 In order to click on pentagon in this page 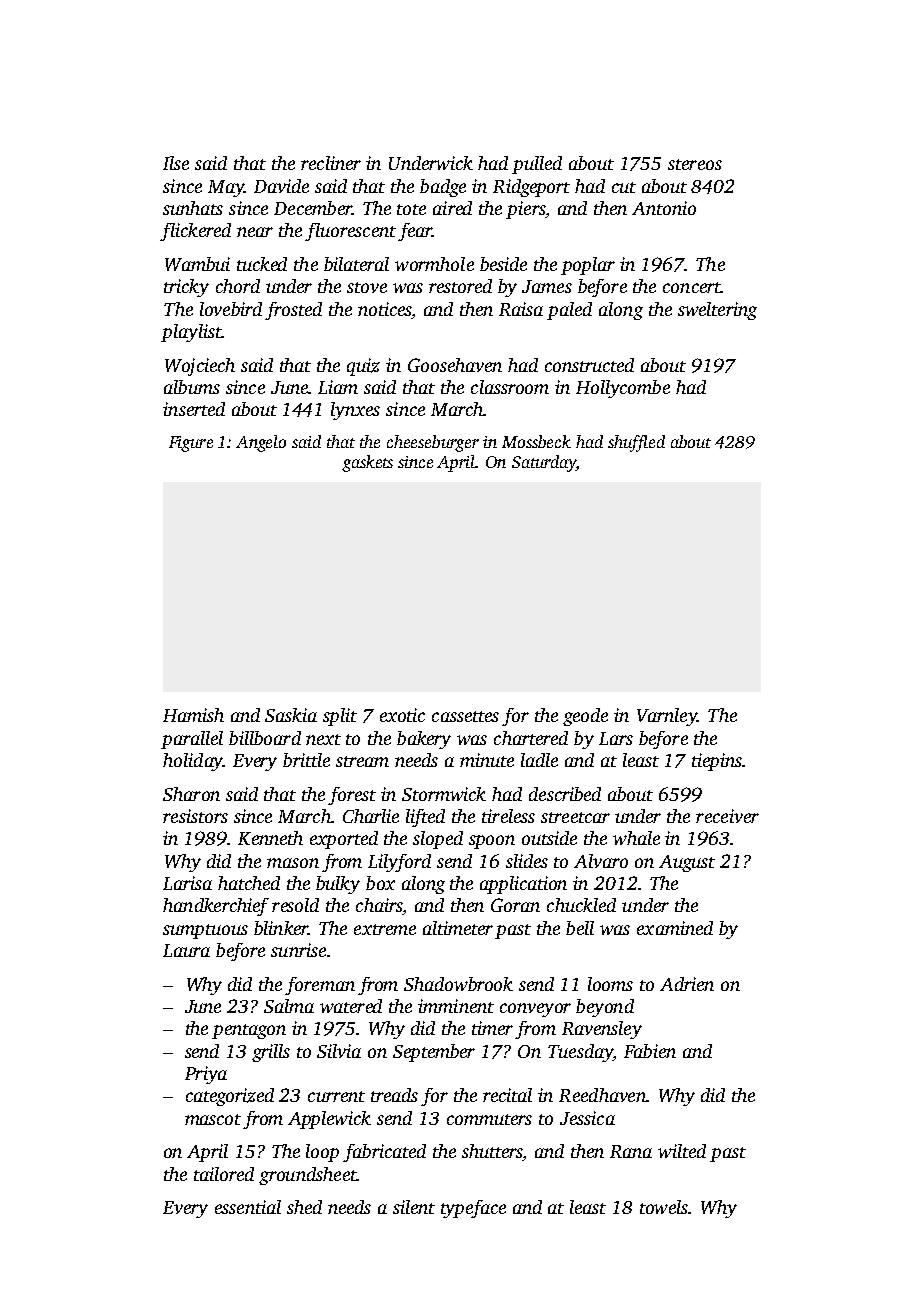, I will do `click(249, 1031)`.
